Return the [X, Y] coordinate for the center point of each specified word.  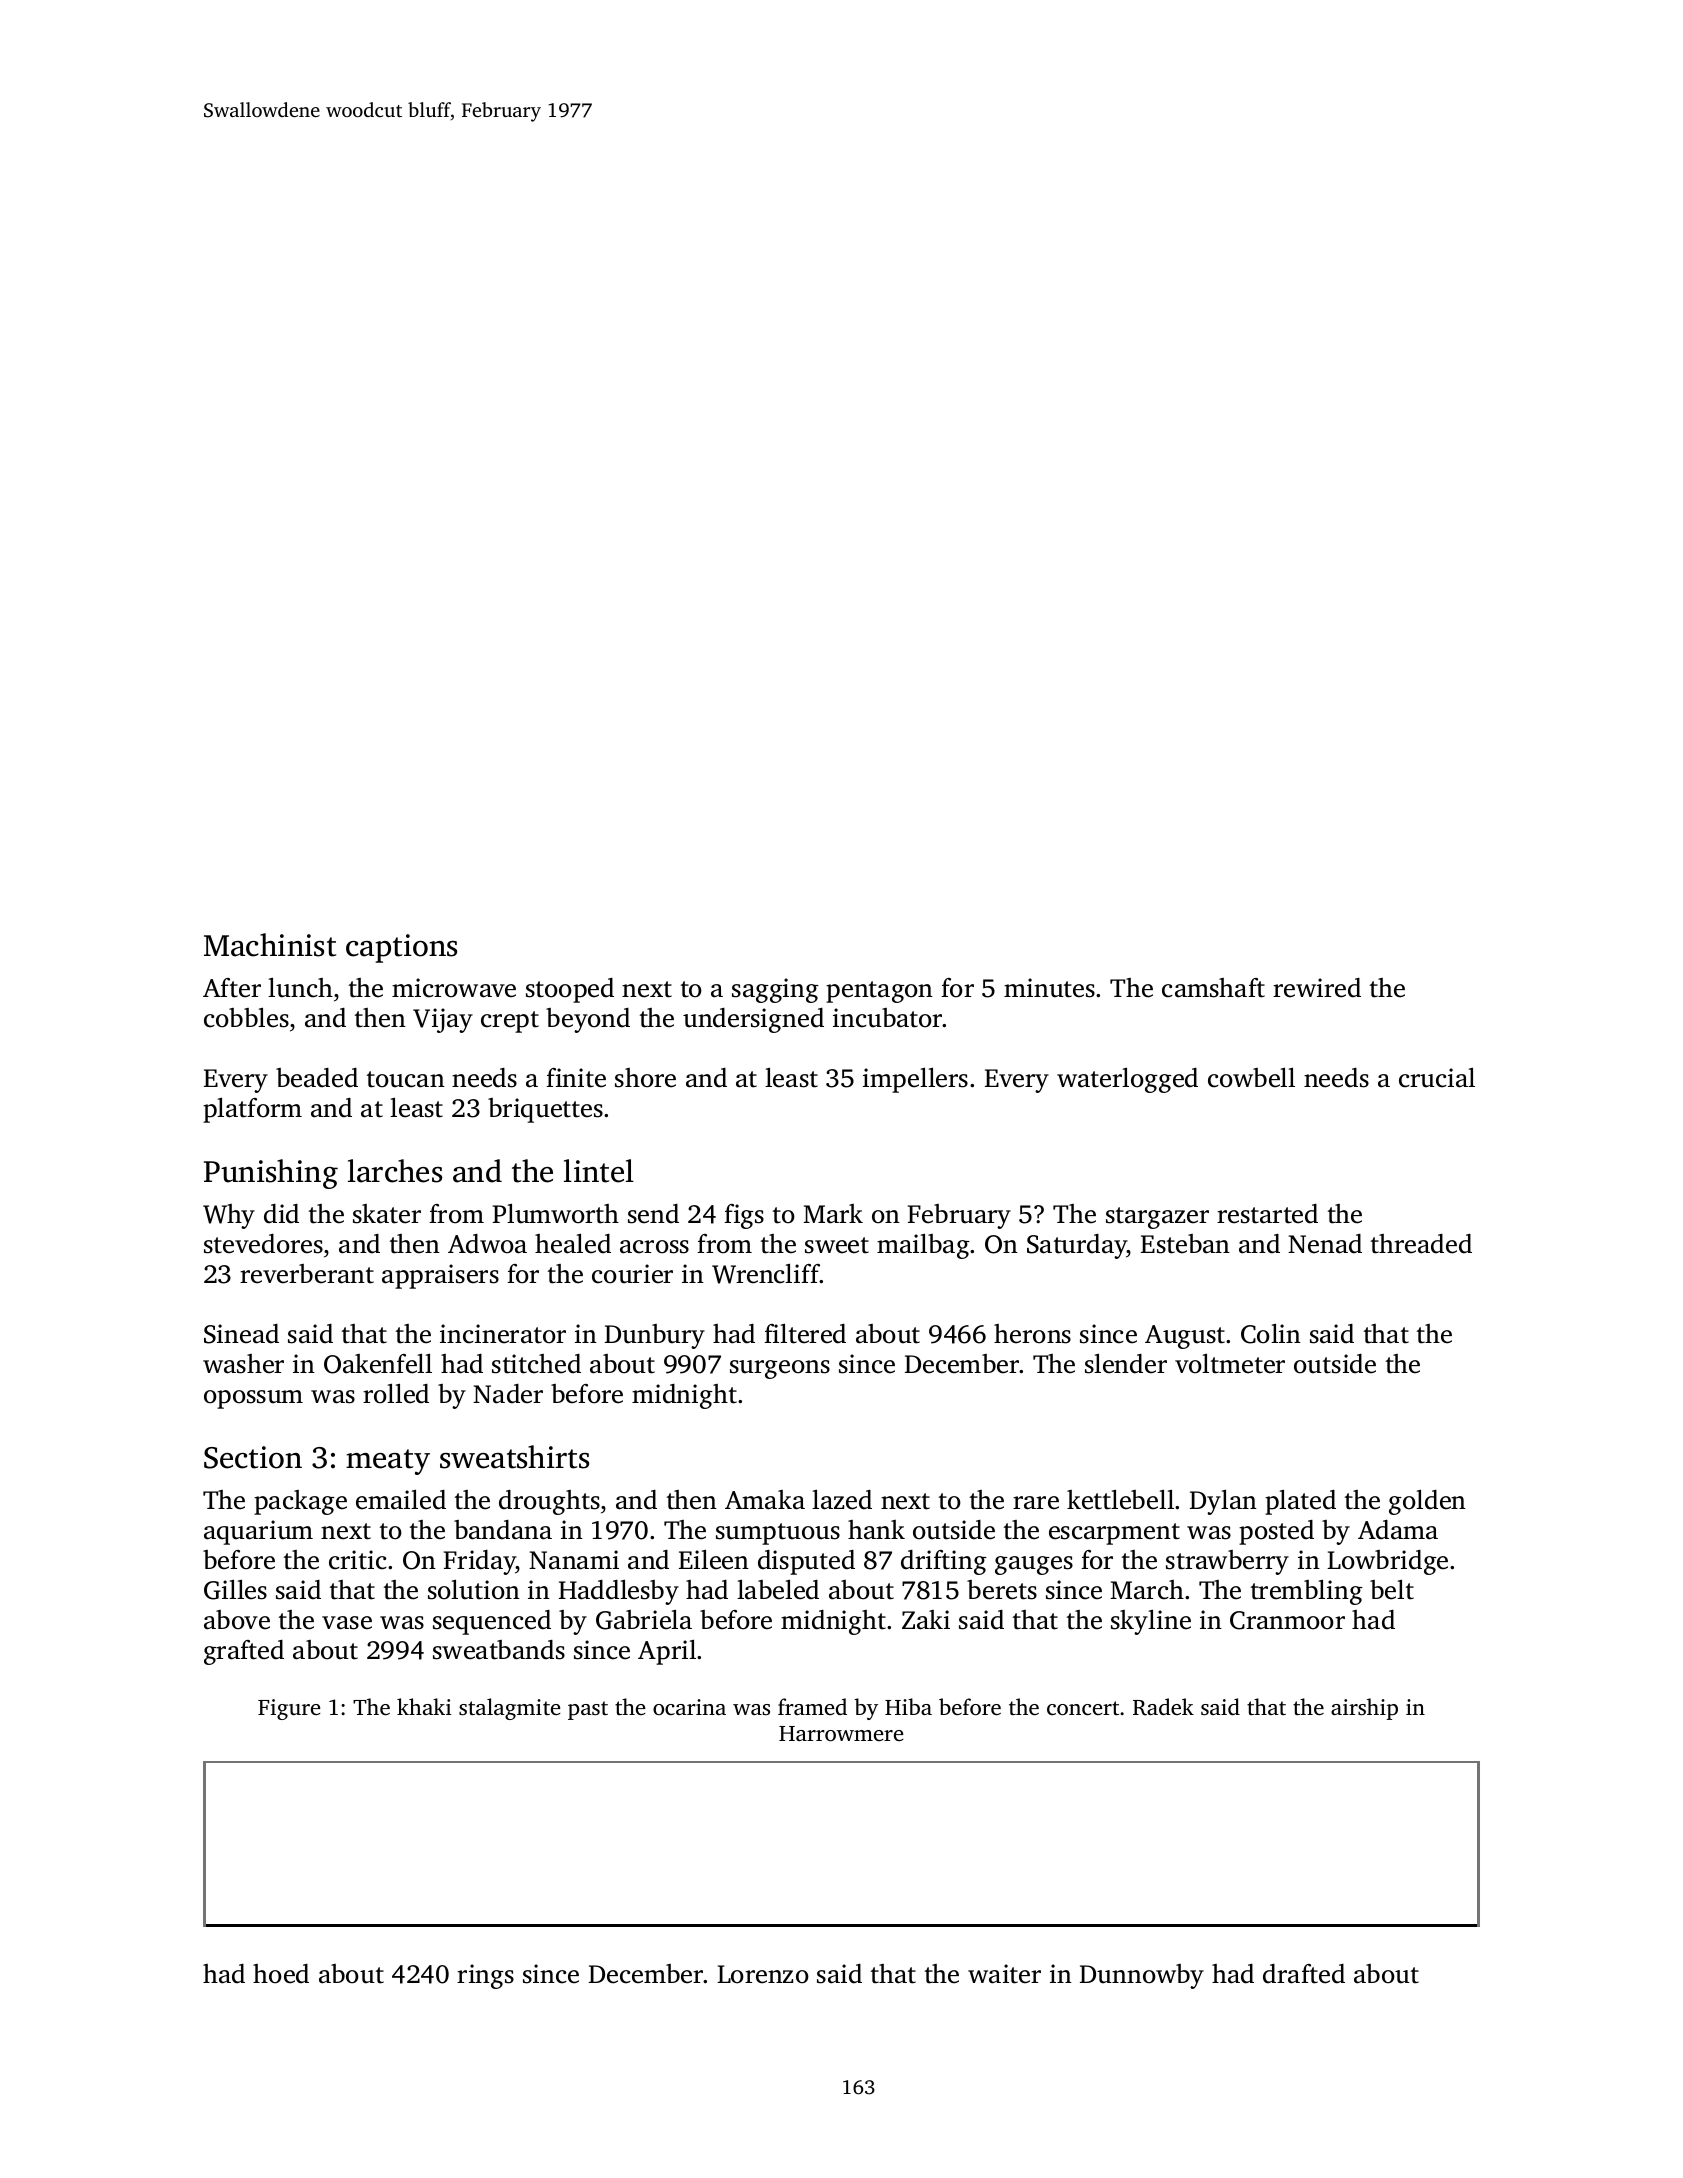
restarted [1267, 1214]
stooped [570, 990]
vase [347, 1623]
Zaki [926, 1620]
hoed [281, 1974]
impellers [915, 1080]
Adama [1398, 1530]
